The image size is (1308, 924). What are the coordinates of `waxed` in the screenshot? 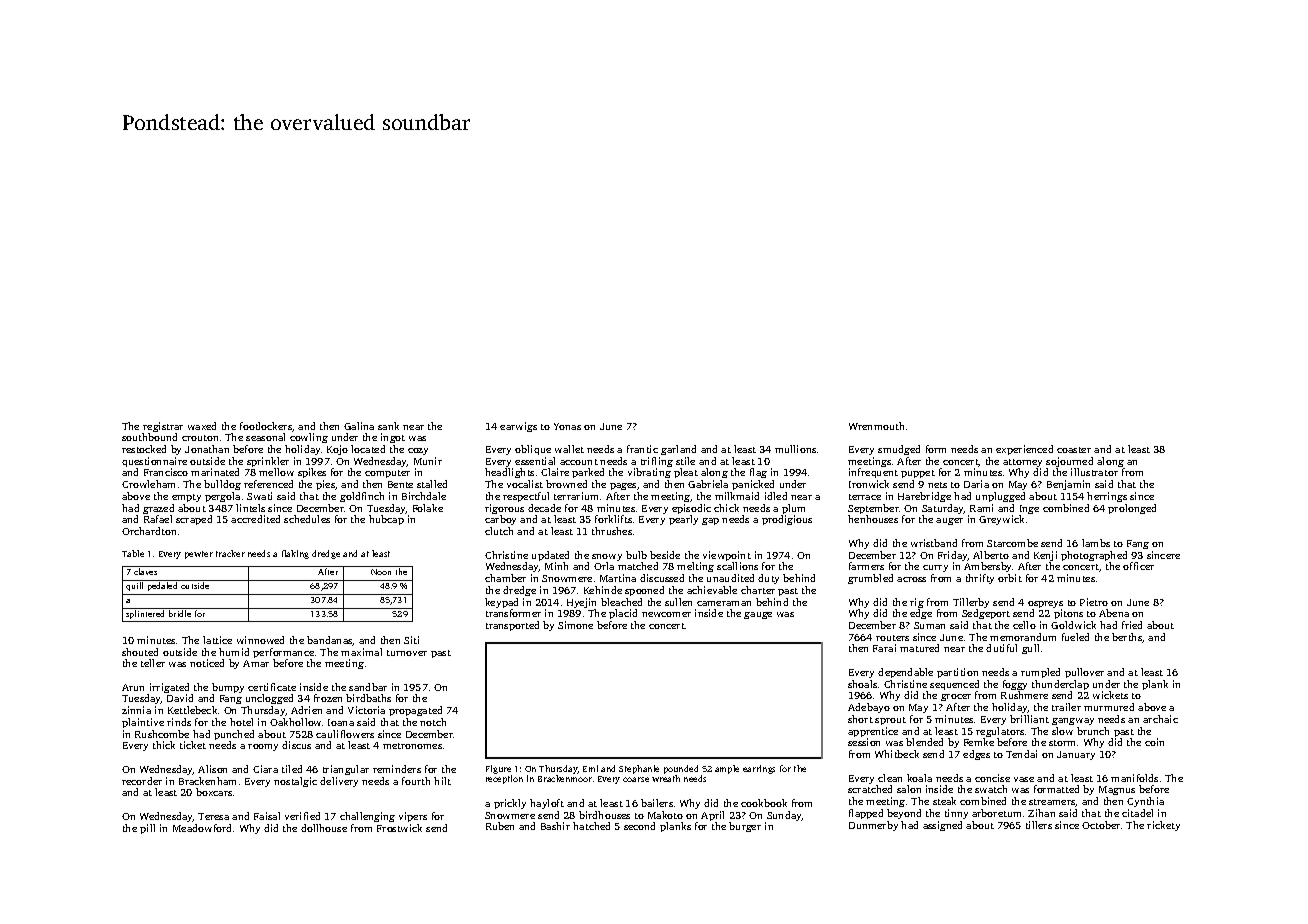 It's located at (202, 426).
